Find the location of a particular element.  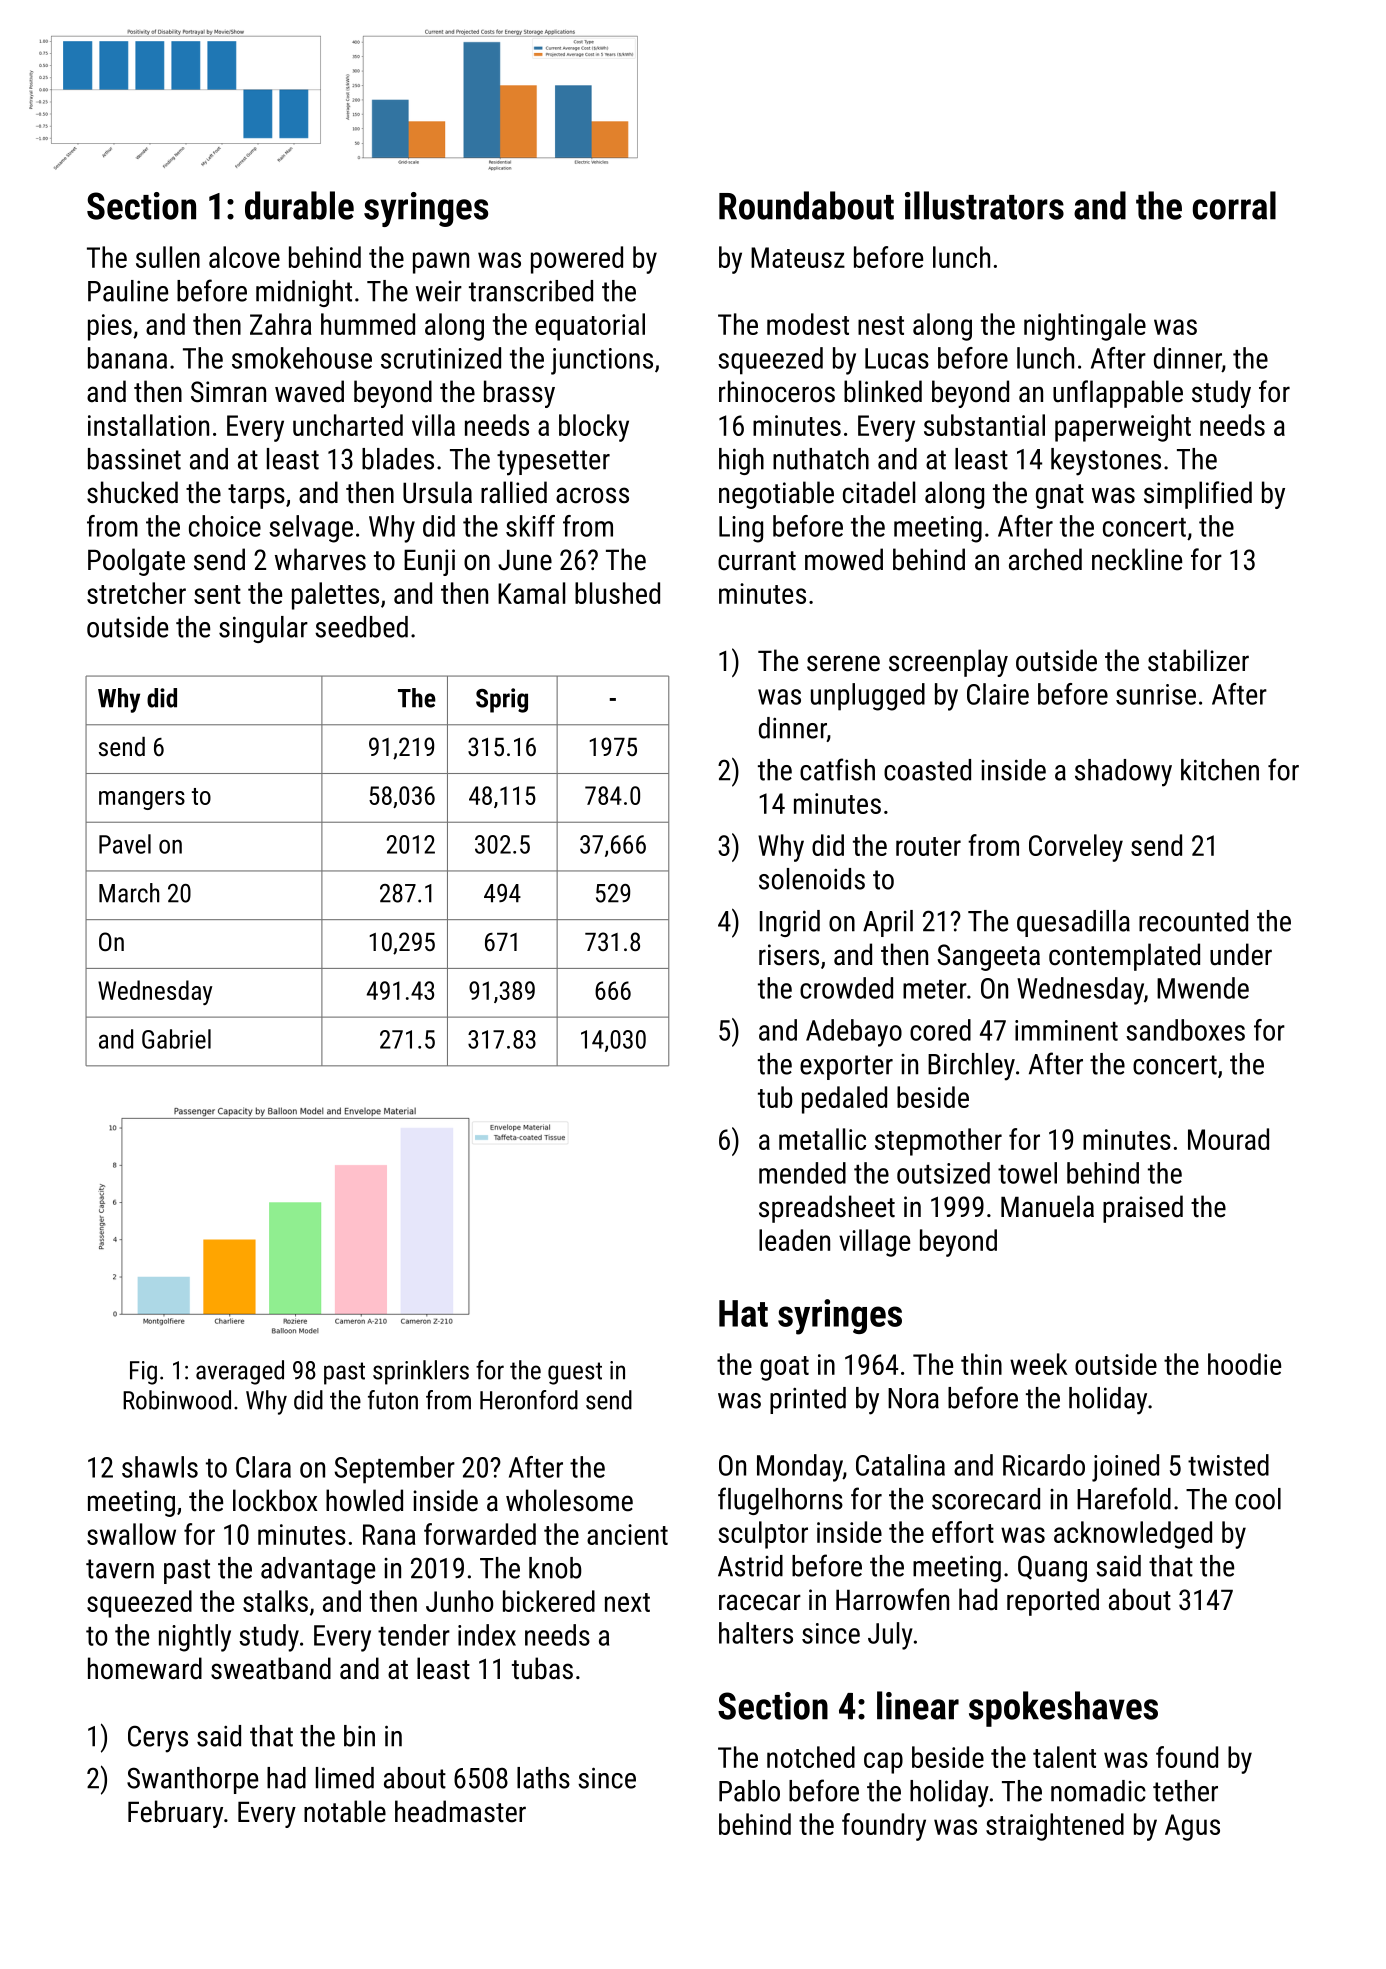

guest is located at coordinates (575, 1373).
